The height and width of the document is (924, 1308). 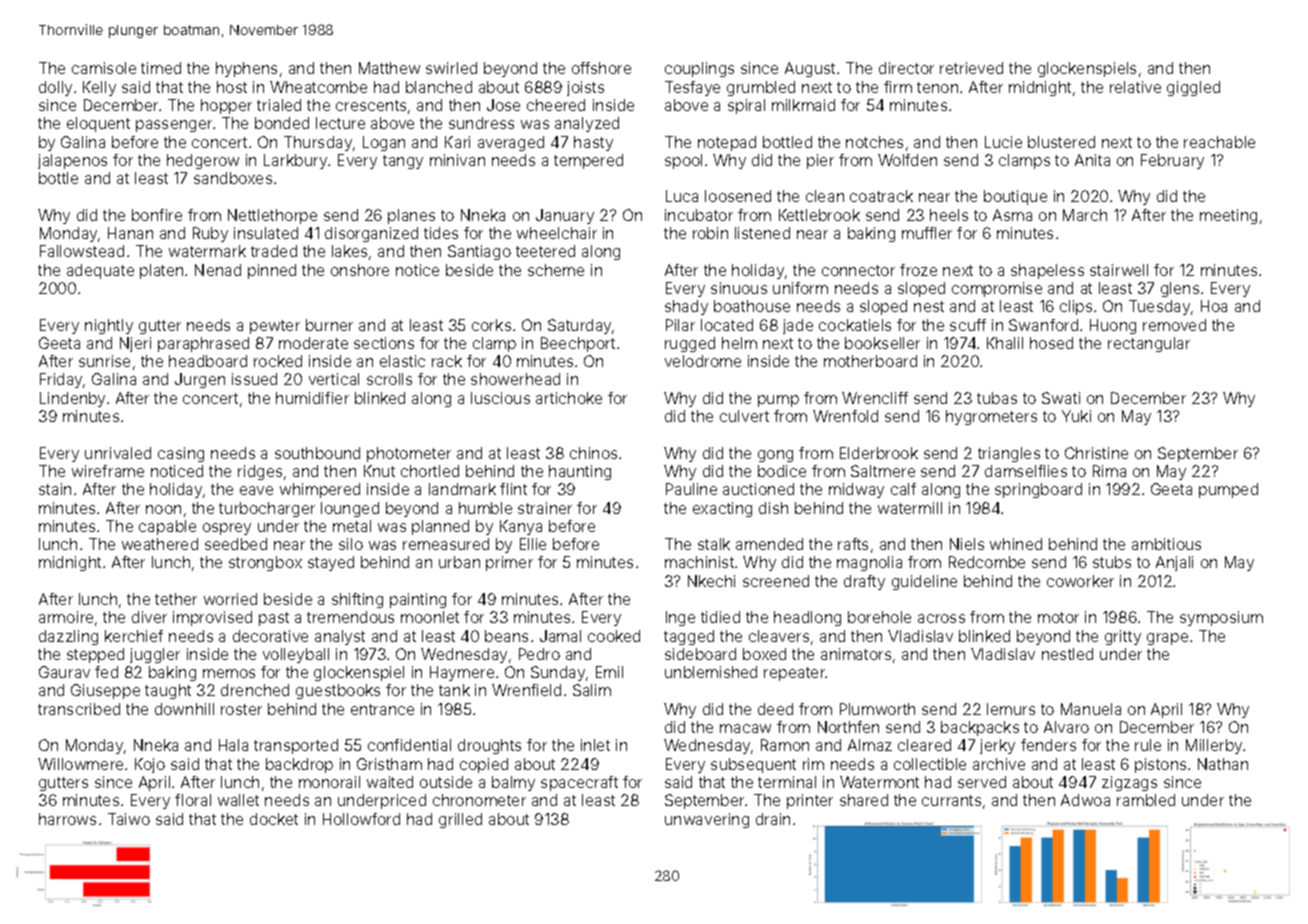 I want to click on director, so click(x=906, y=68).
